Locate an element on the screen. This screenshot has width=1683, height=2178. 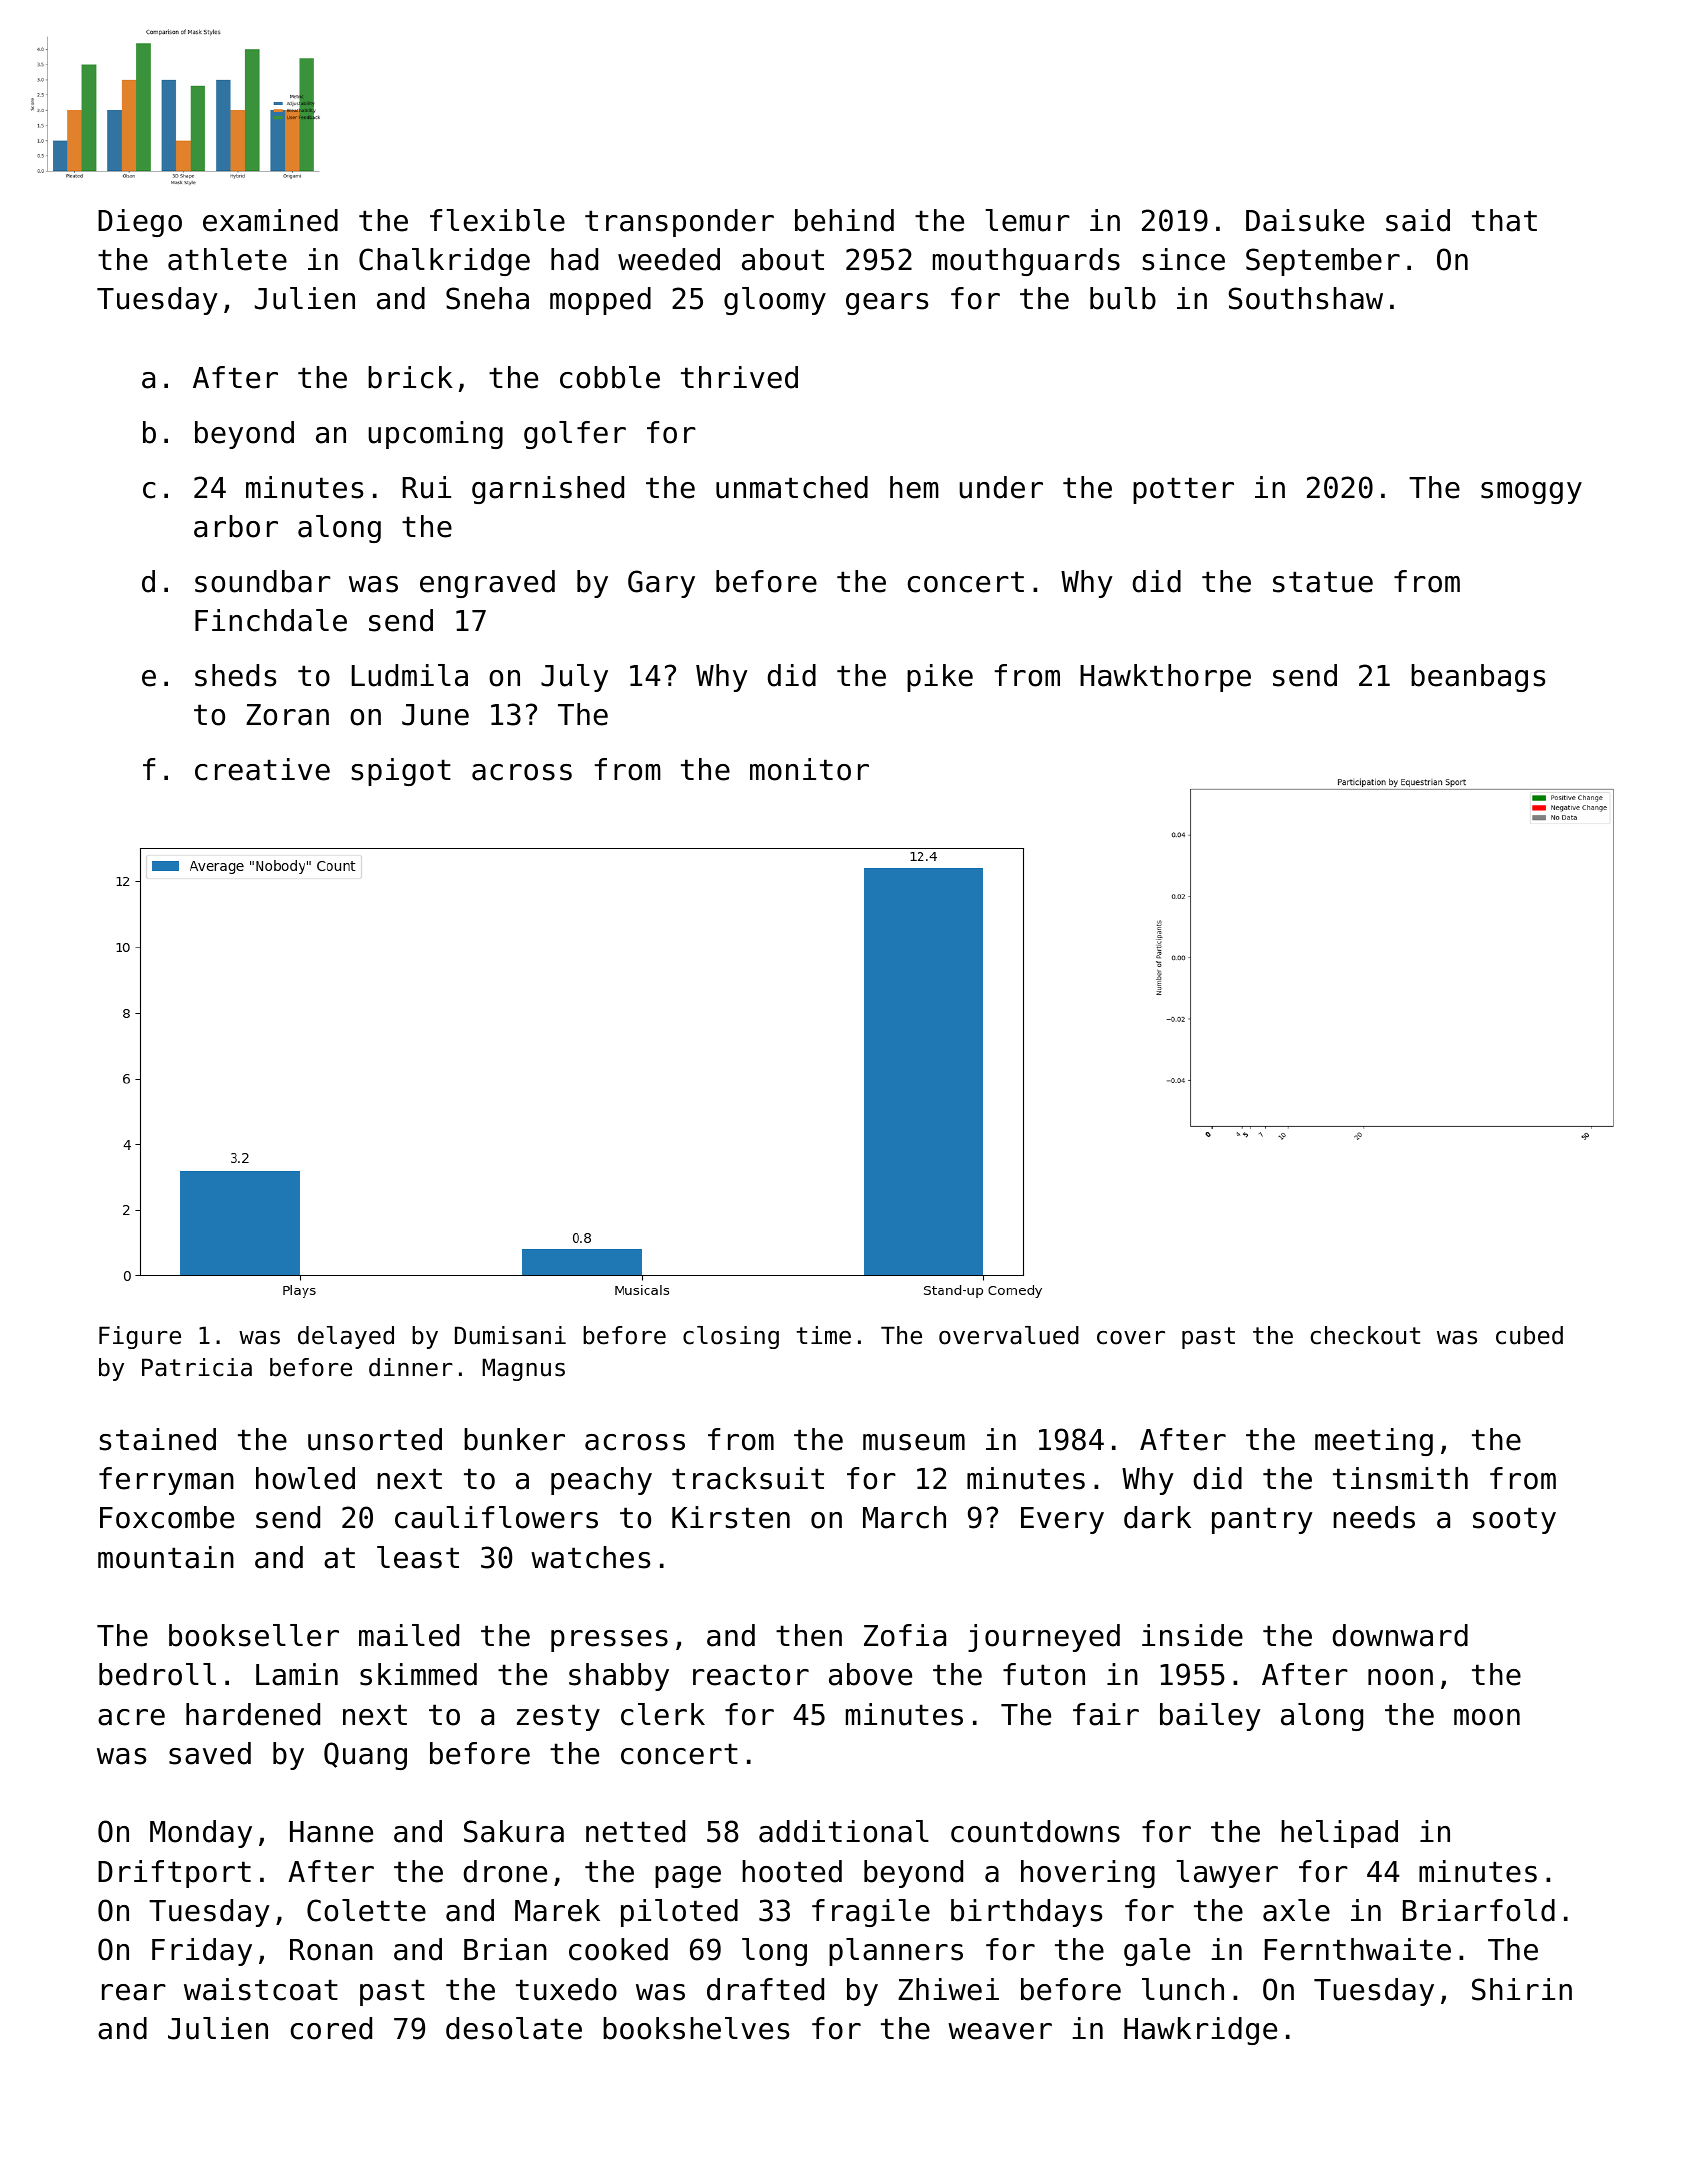
beanbags is located at coordinates (1478, 678).
